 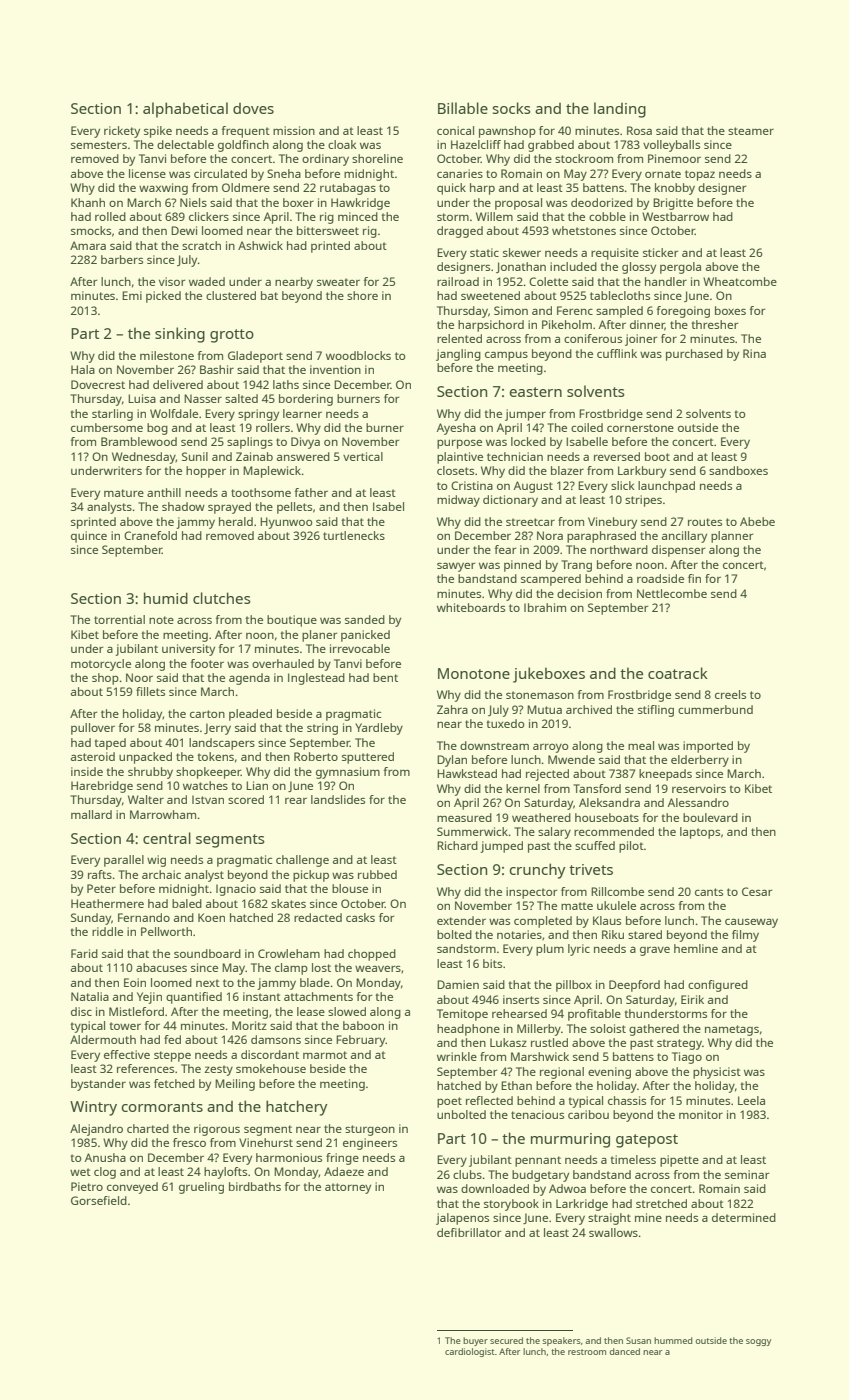 What do you see at coordinates (463, 108) in the screenshot?
I see `Billable` at bounding box center [463, 108].
